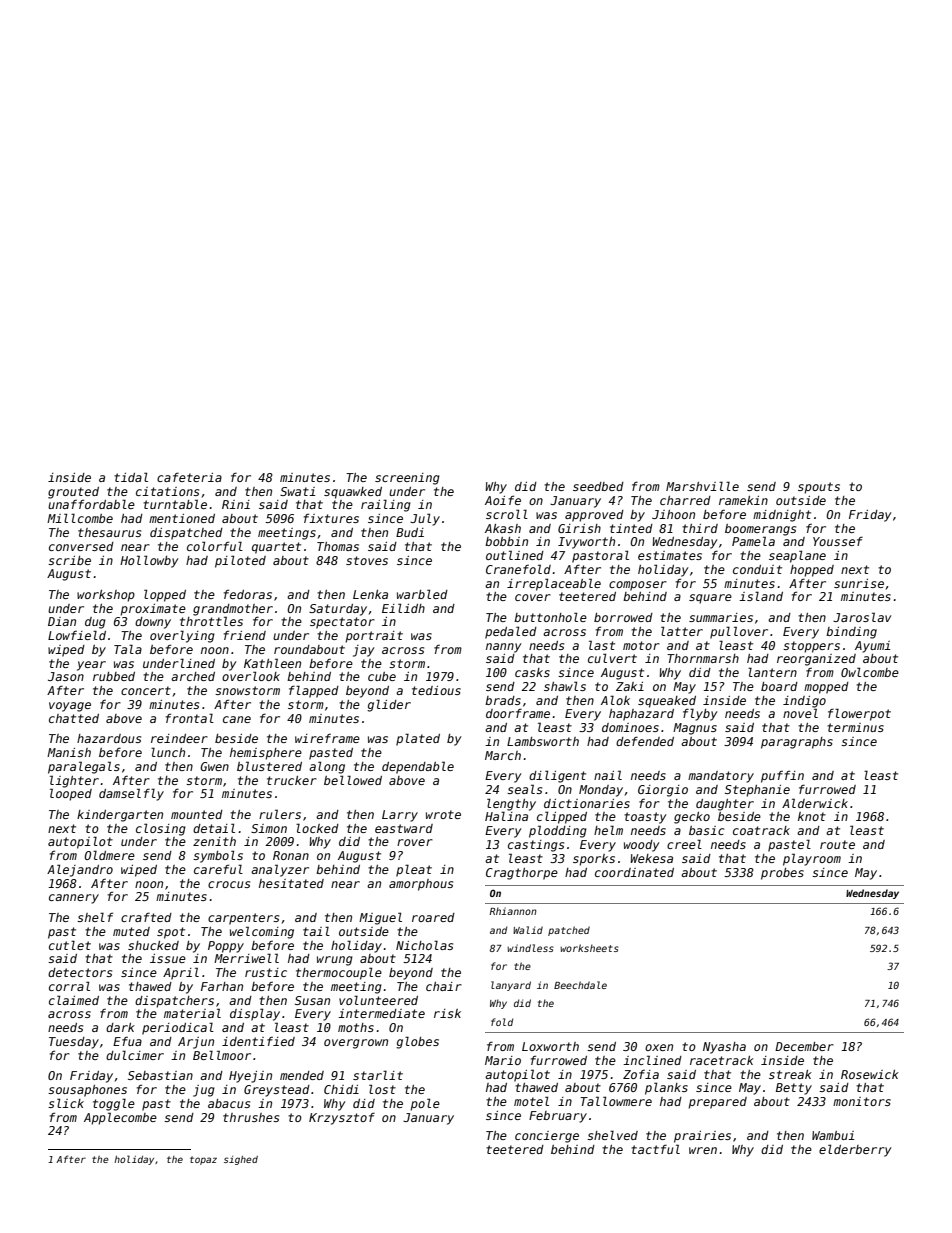  I want to click on unaffordable, so click(91, 504).
